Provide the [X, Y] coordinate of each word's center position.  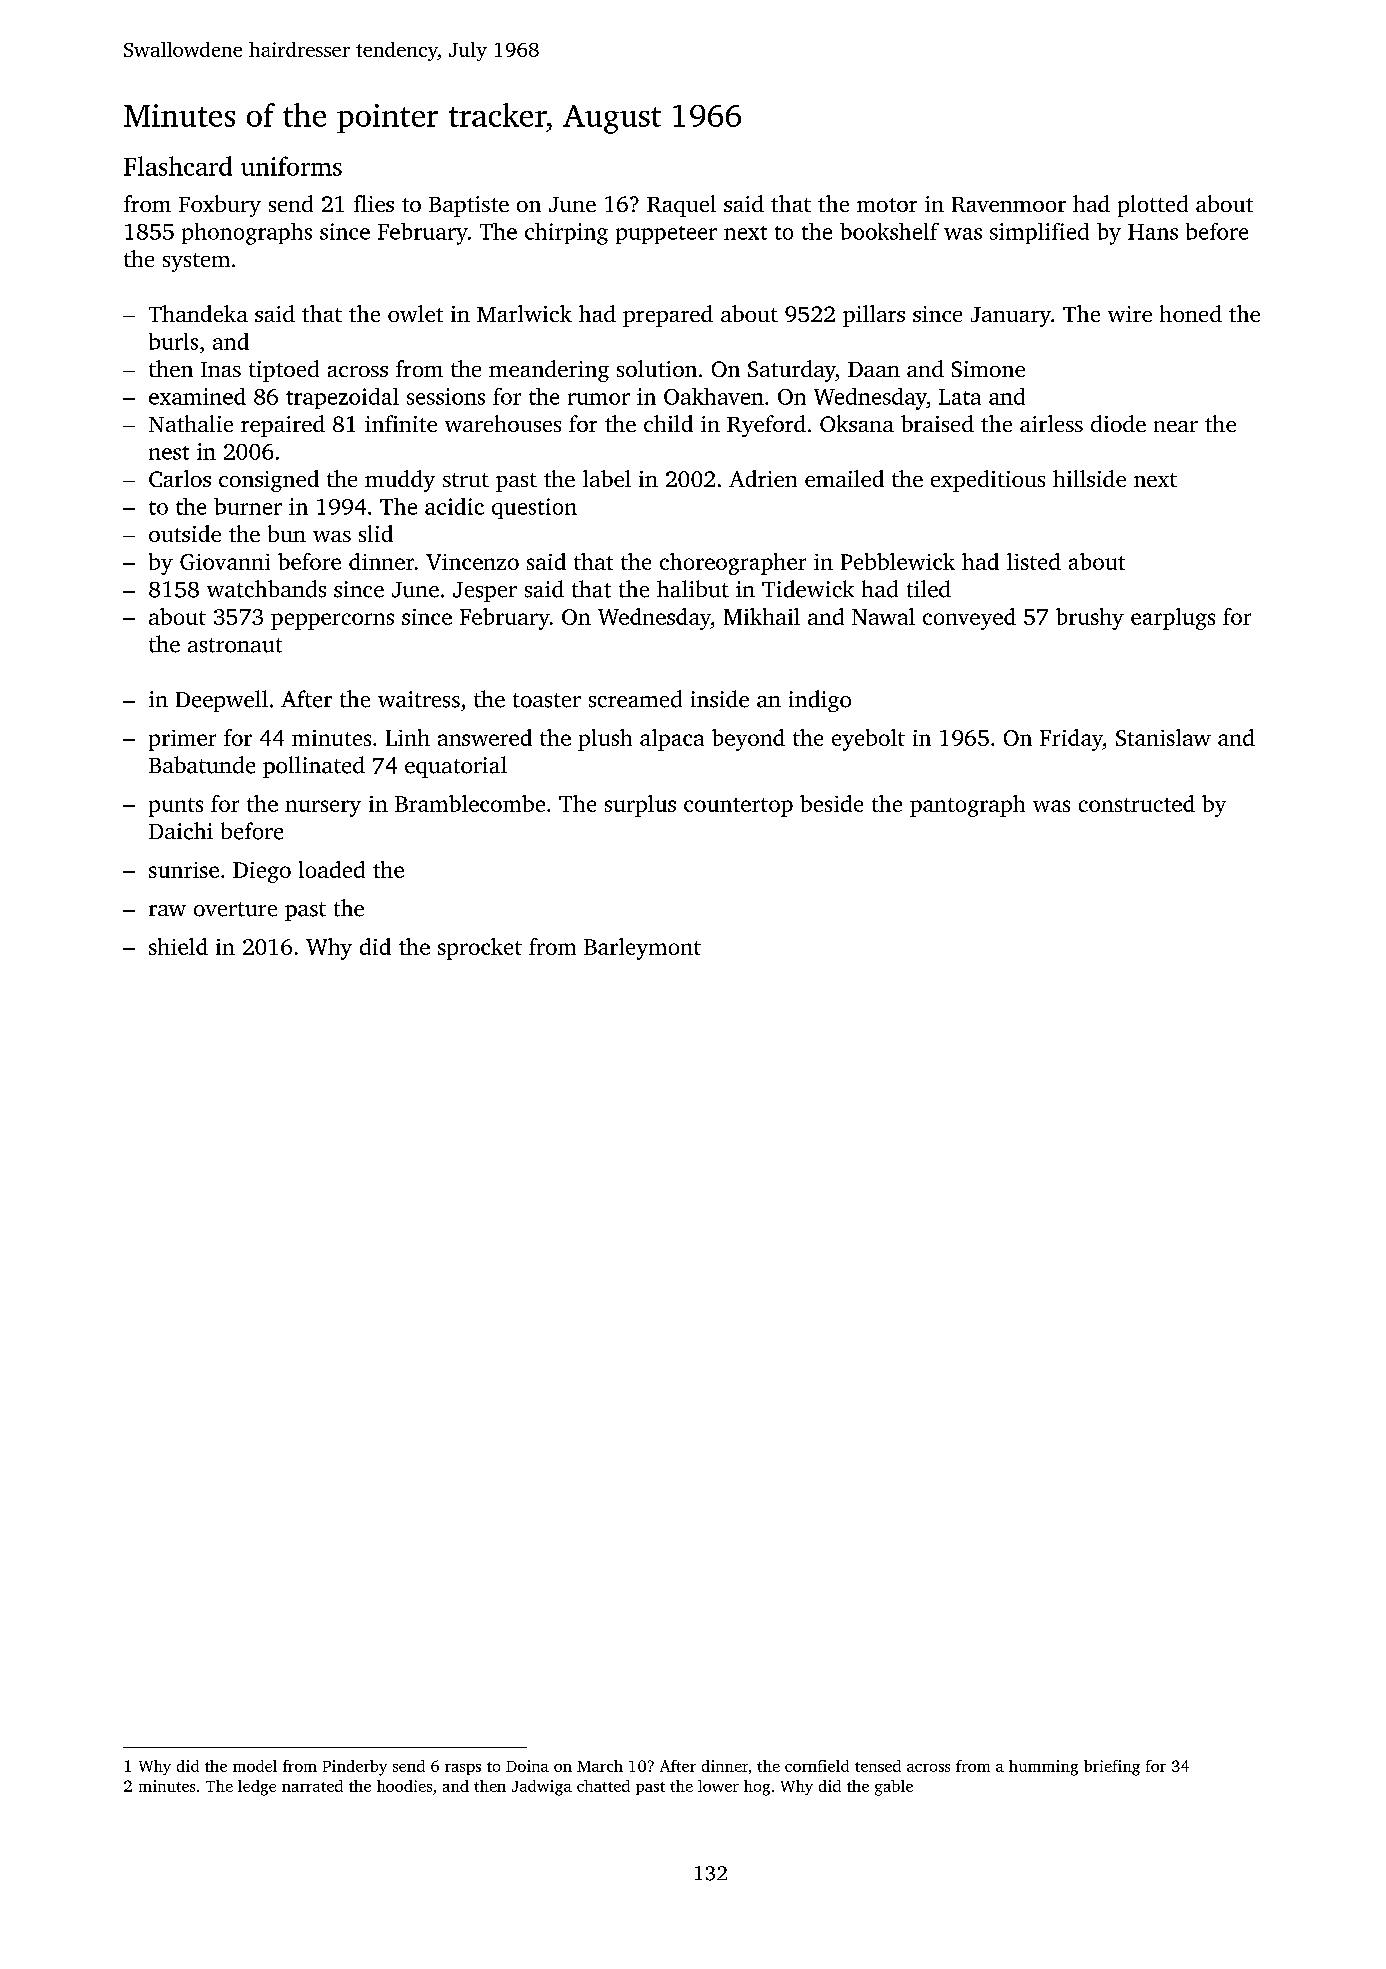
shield [178, 946]
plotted [1153, 206]
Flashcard [178, 166]
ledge [257, 1788]
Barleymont [642, 949]
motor [887, 205]
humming [1043, 1768]
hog [757, 1788]
